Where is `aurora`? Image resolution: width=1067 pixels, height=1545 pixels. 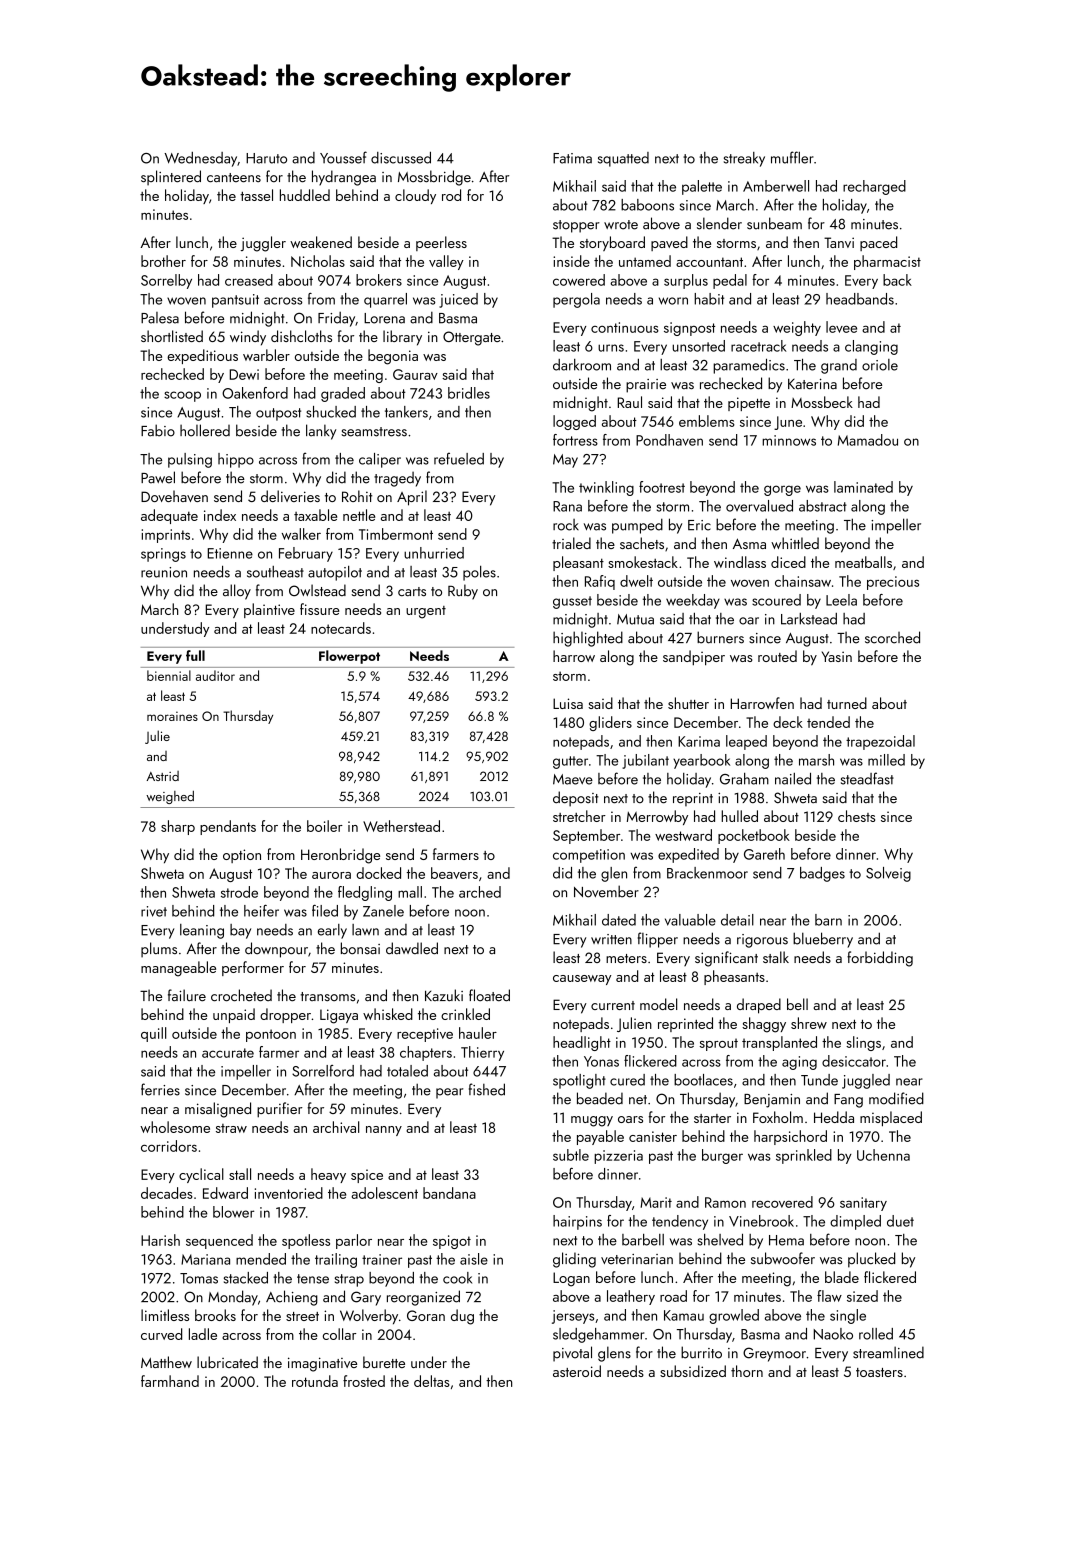 aurora is located at coordinates (331, 875).
